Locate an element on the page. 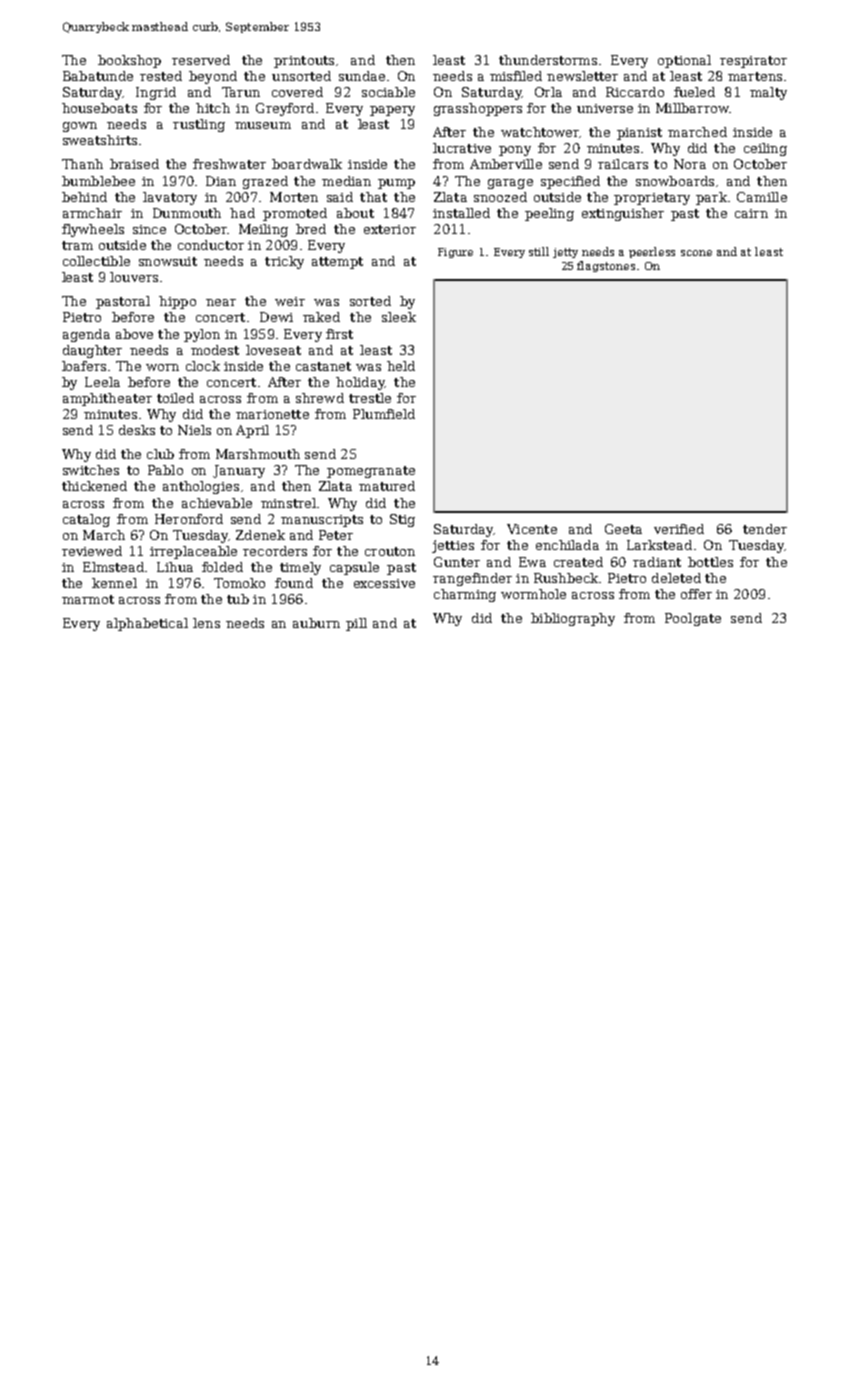 The width and height of the document is (849, 1400). bottles is located at coordinates (710, 562).
